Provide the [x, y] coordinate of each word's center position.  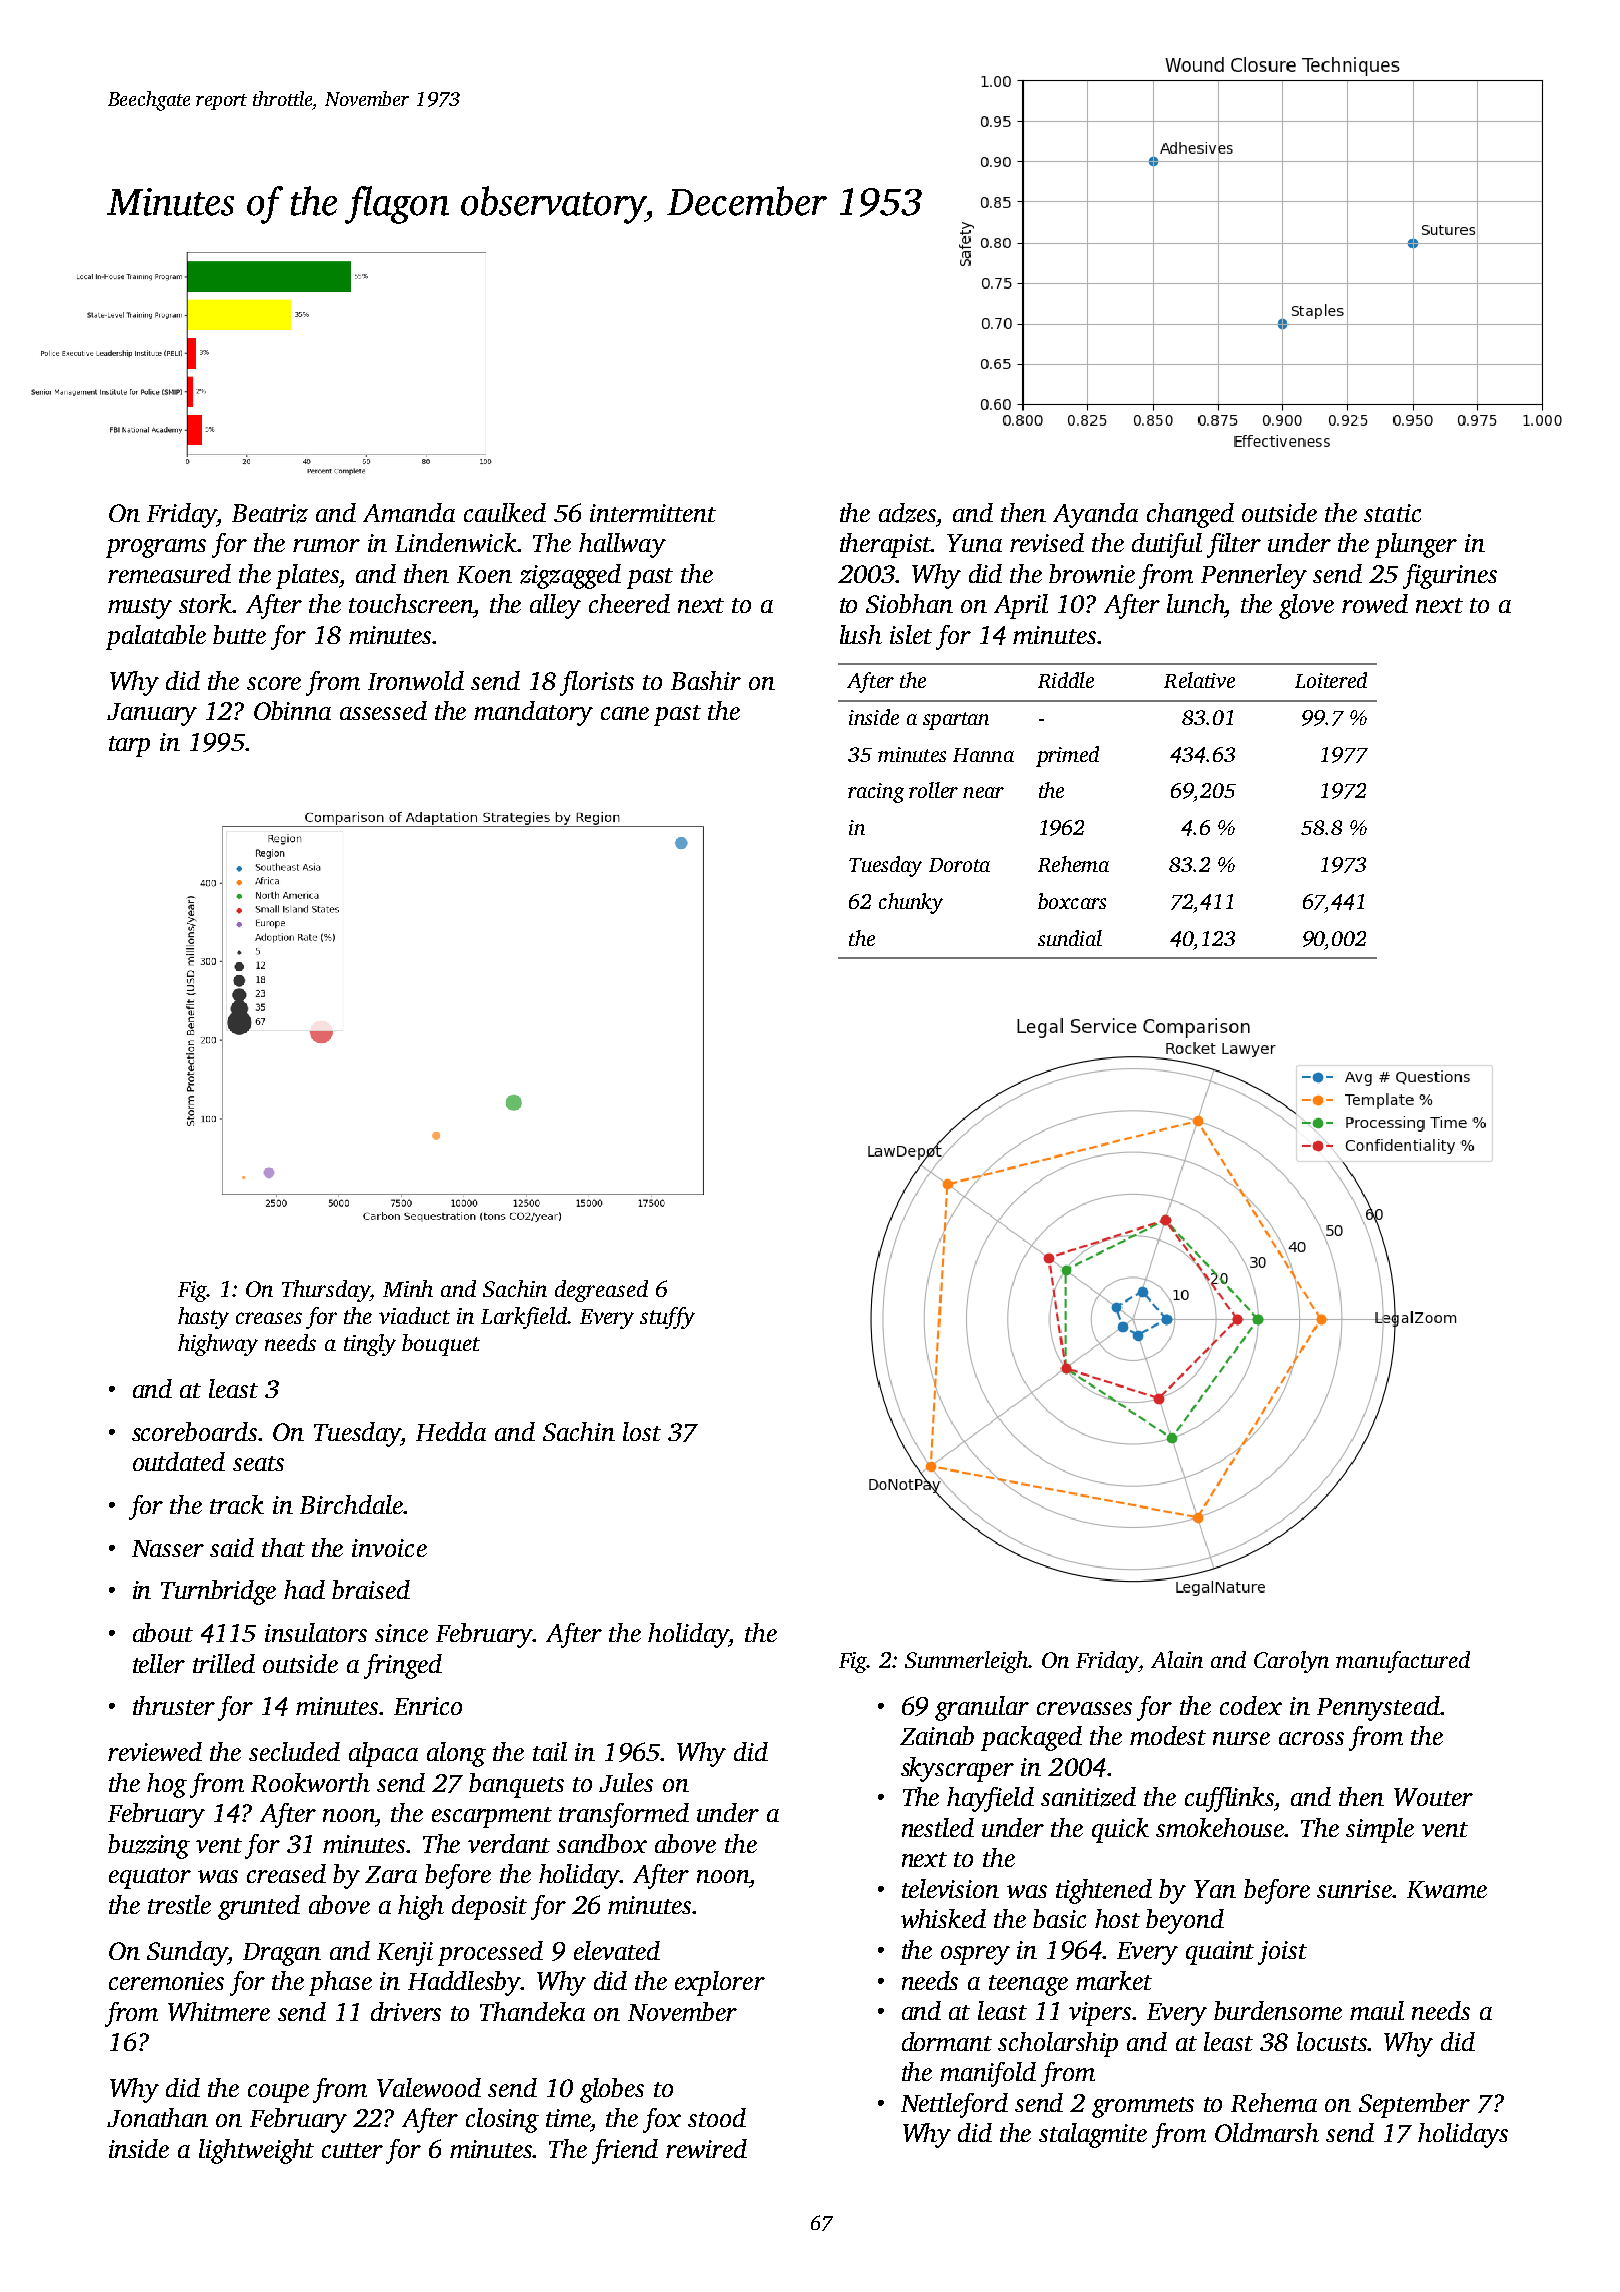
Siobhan [909, 603]
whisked [943, 1918]
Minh [408, 1288]
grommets [1143, 2107]
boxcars [1072, 901]
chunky [911, 903]
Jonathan [157, 2117]
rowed [1375, 603]
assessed [383, 710]
